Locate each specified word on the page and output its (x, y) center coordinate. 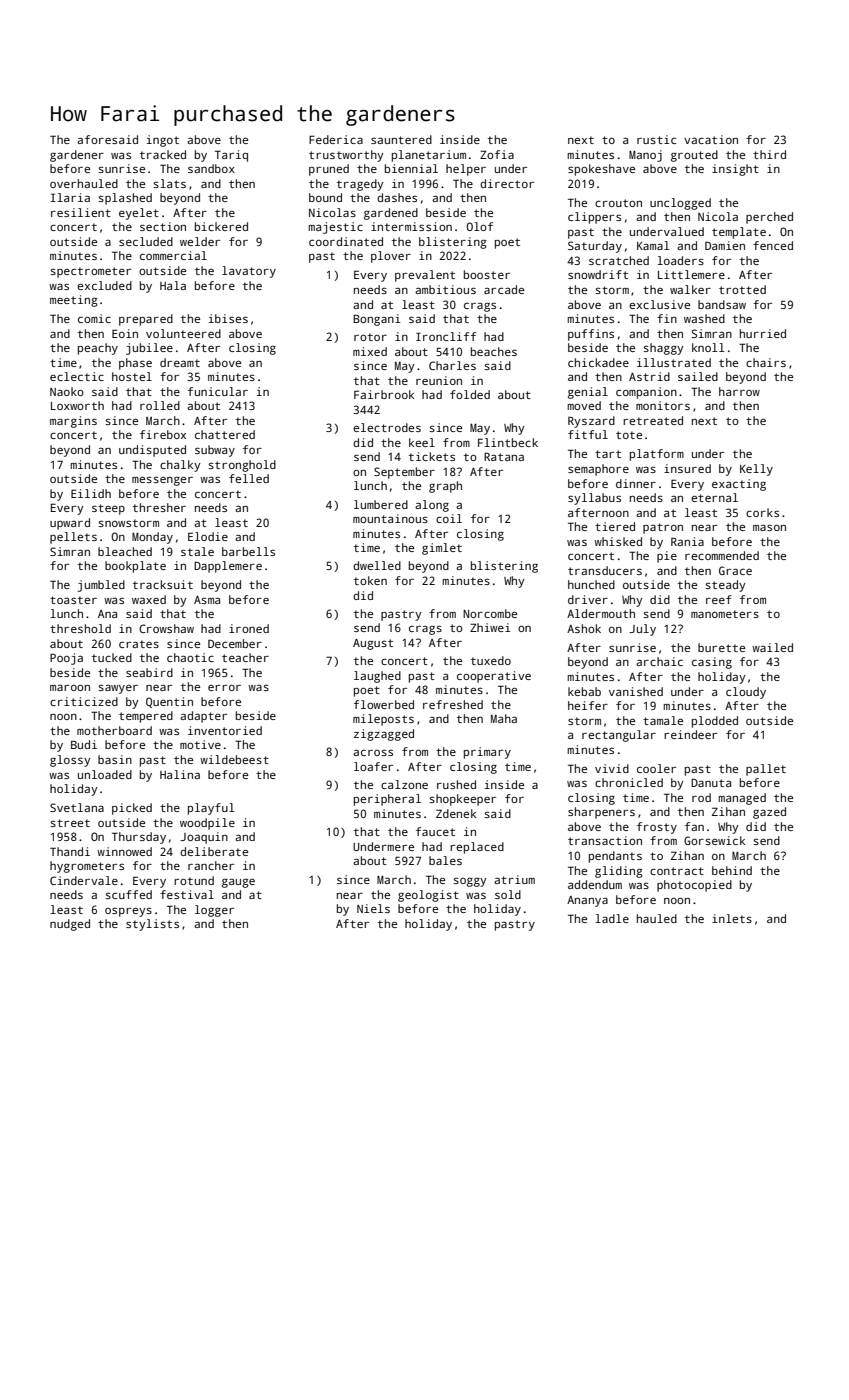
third (769, 154)
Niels (373, 908)
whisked (618, 541)
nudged (70, 925)
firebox (163, 434)
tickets (432, 456)
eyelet (139, 214)
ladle (612, 918)
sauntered (401, 139)
